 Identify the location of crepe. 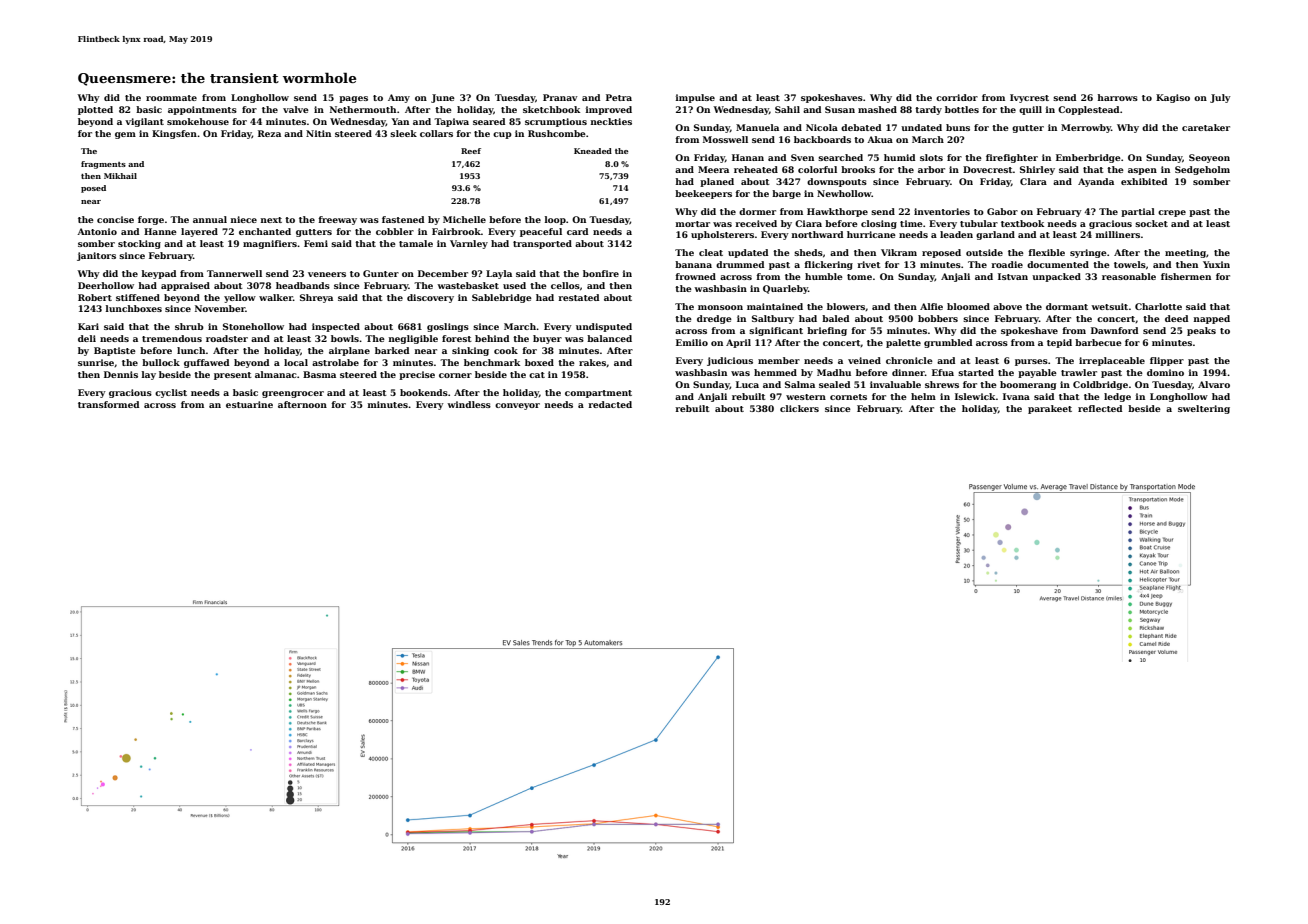
(1172, 213).
